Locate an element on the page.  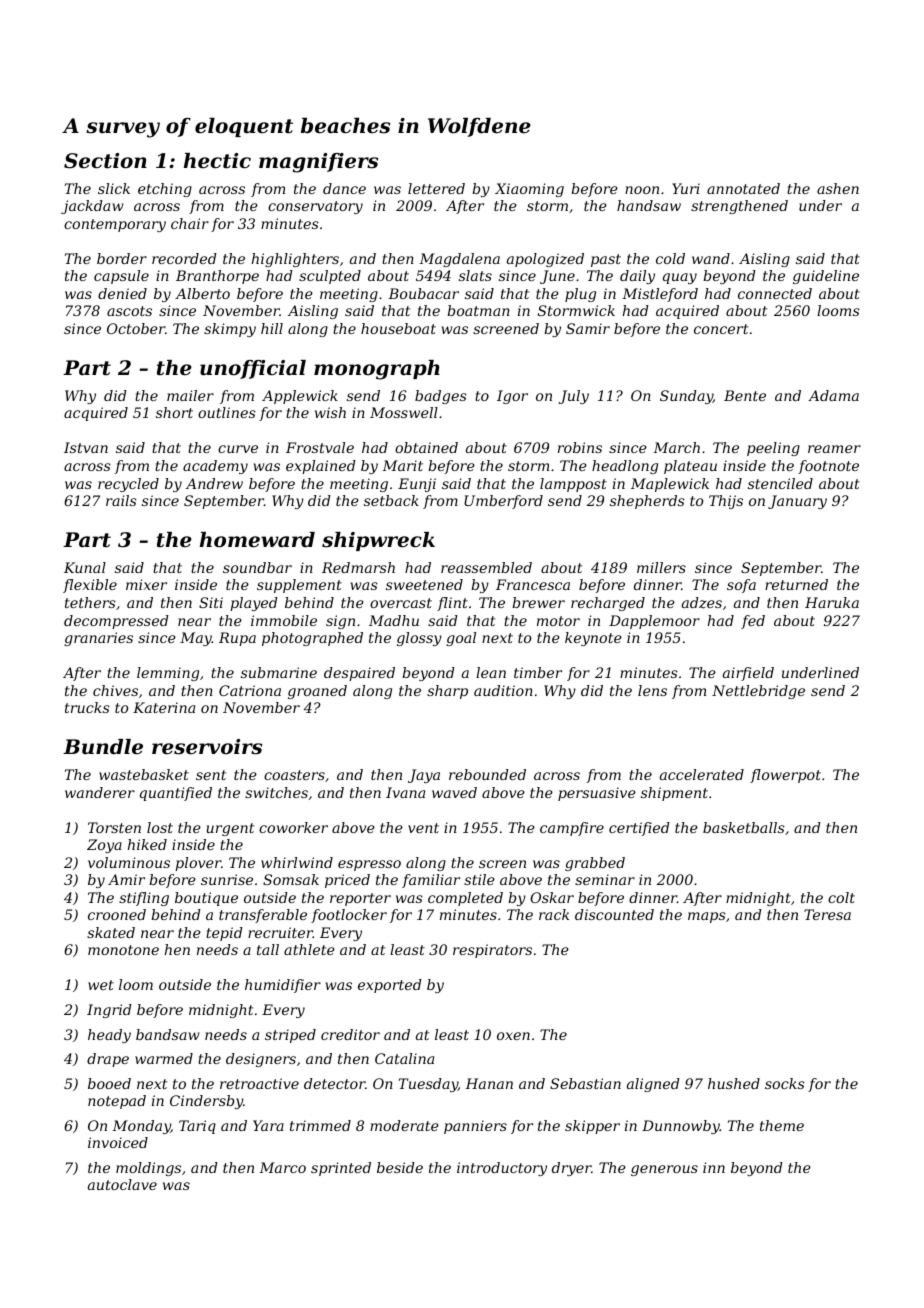
lettered is located at coordinates (436, 188).
